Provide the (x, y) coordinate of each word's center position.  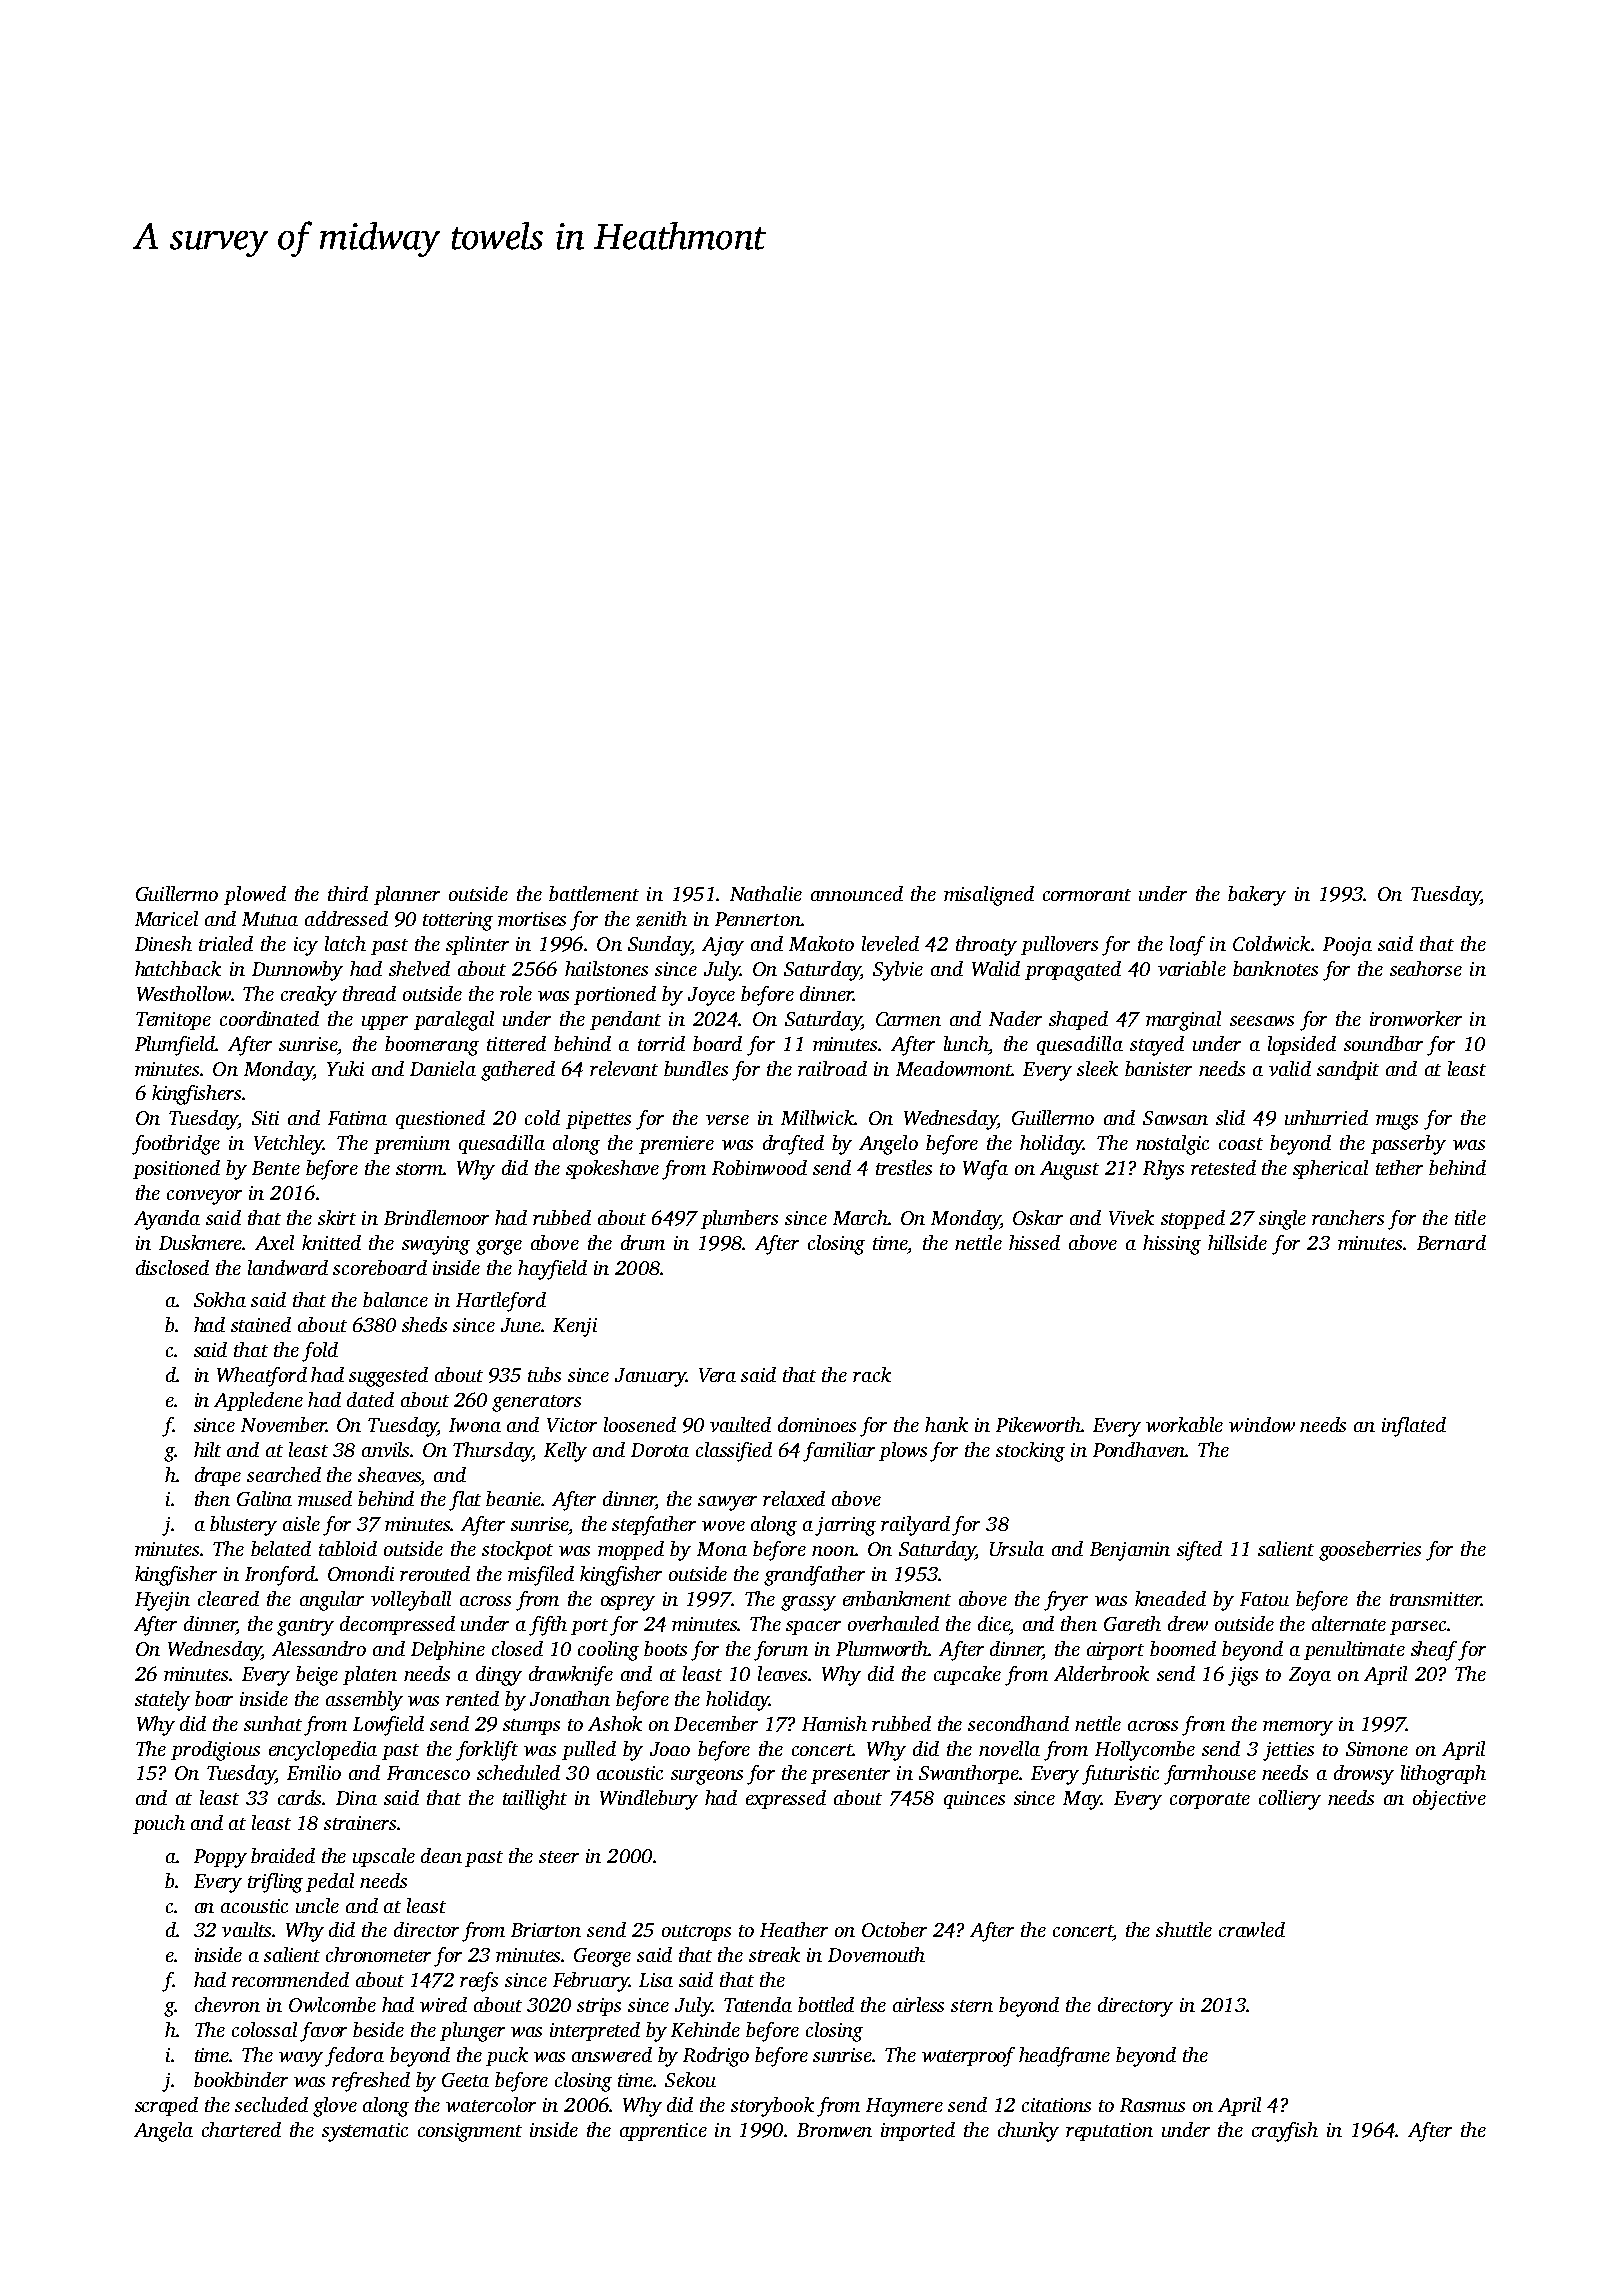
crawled (1252, 1929)
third (348, 893)
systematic (365, 2132)
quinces (974, 1800)
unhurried (1326, 1117)
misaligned (989, 896)
